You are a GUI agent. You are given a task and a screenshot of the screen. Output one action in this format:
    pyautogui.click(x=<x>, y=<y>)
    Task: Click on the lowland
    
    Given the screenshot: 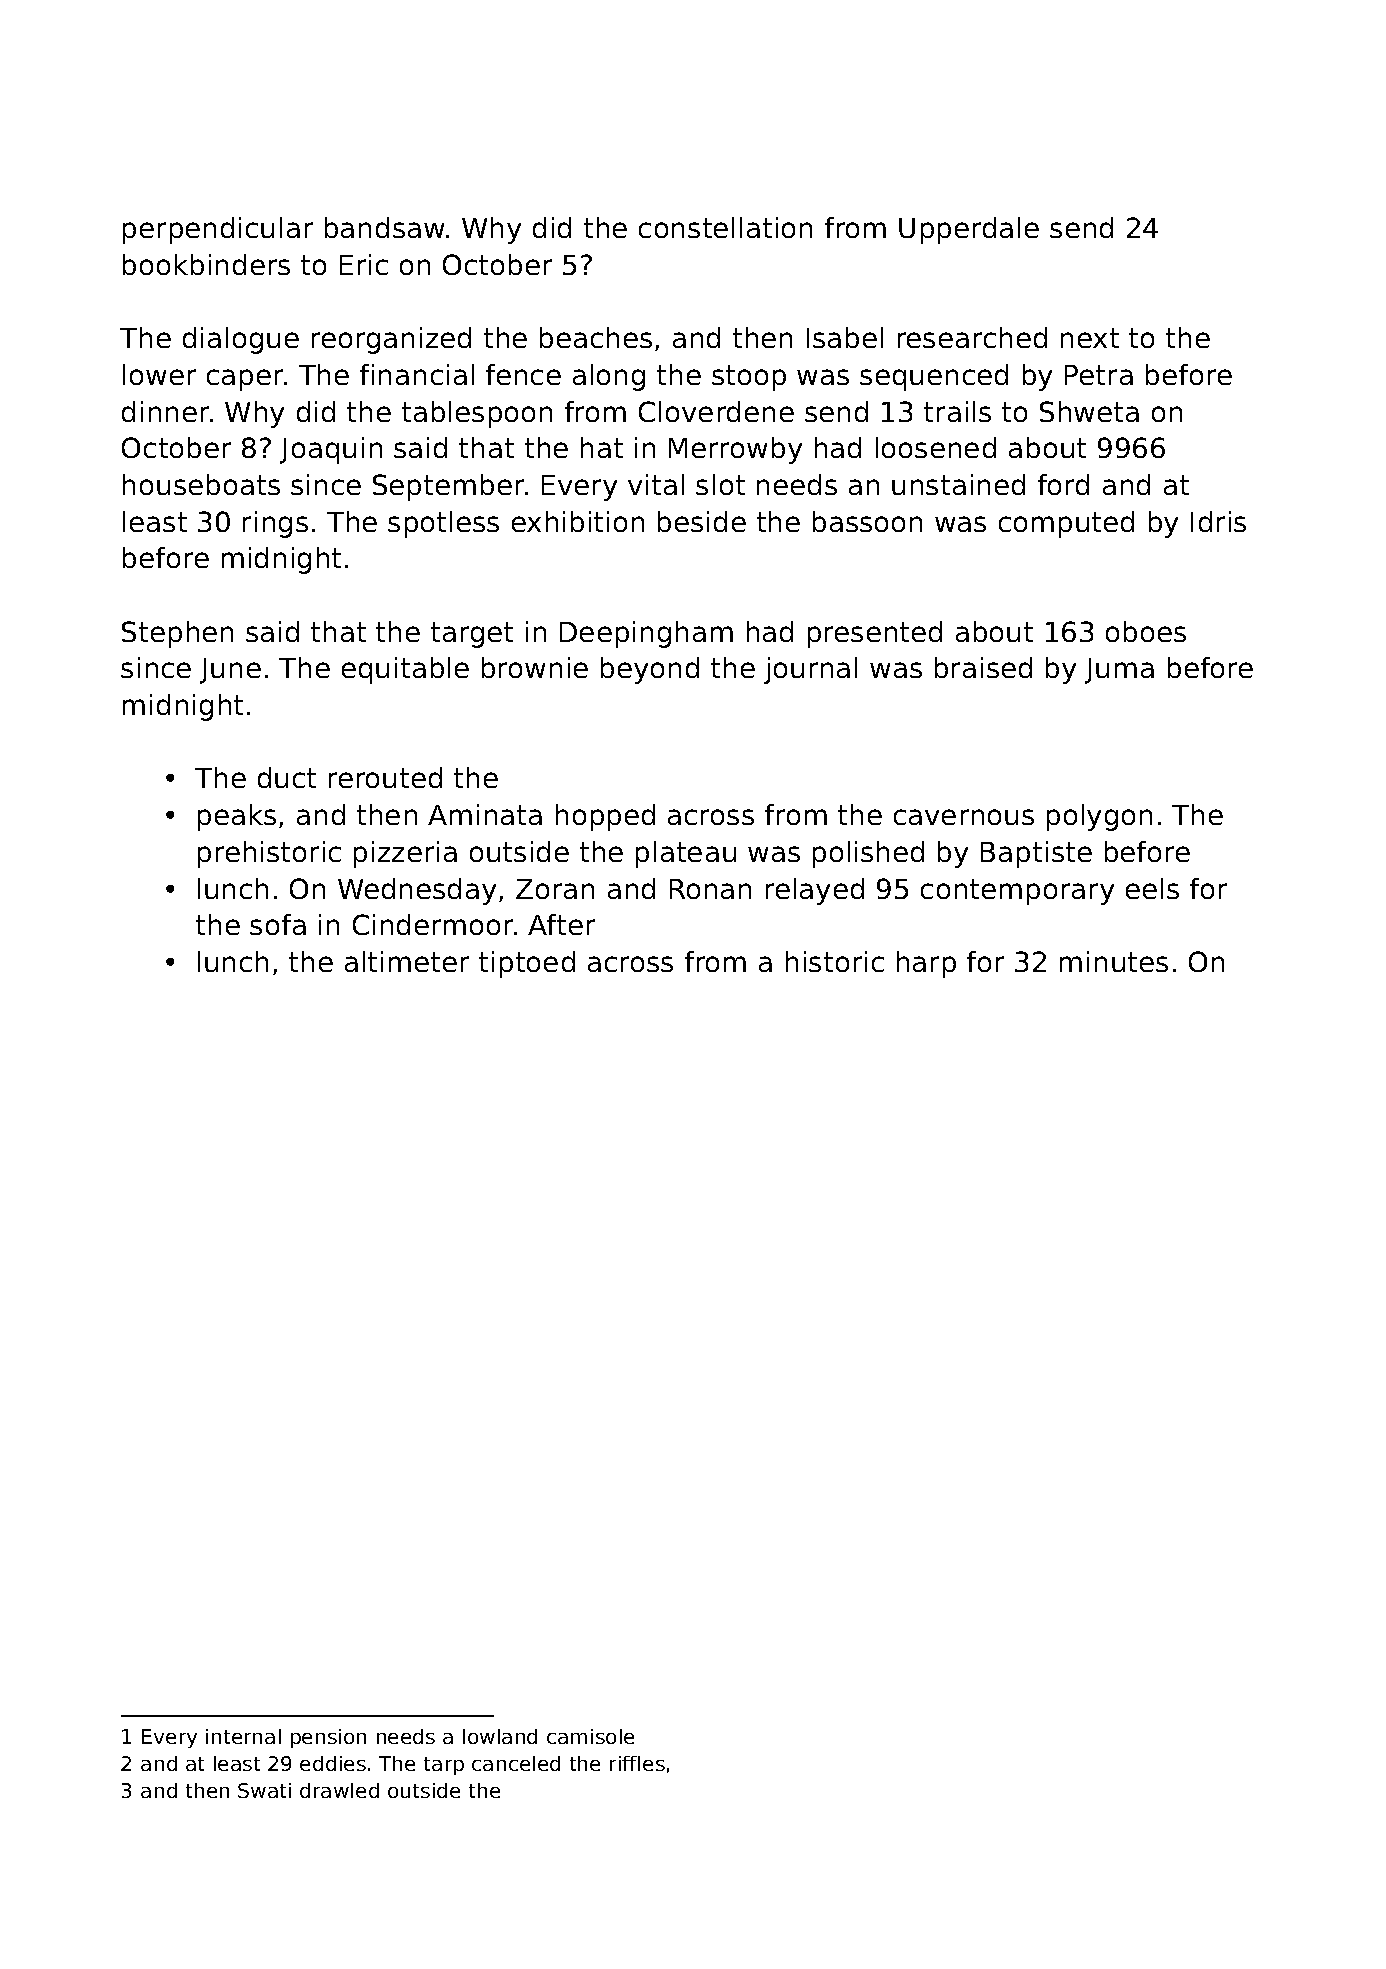 What is the action you would take?
    pyautogui.click(x=500, y=1736)
